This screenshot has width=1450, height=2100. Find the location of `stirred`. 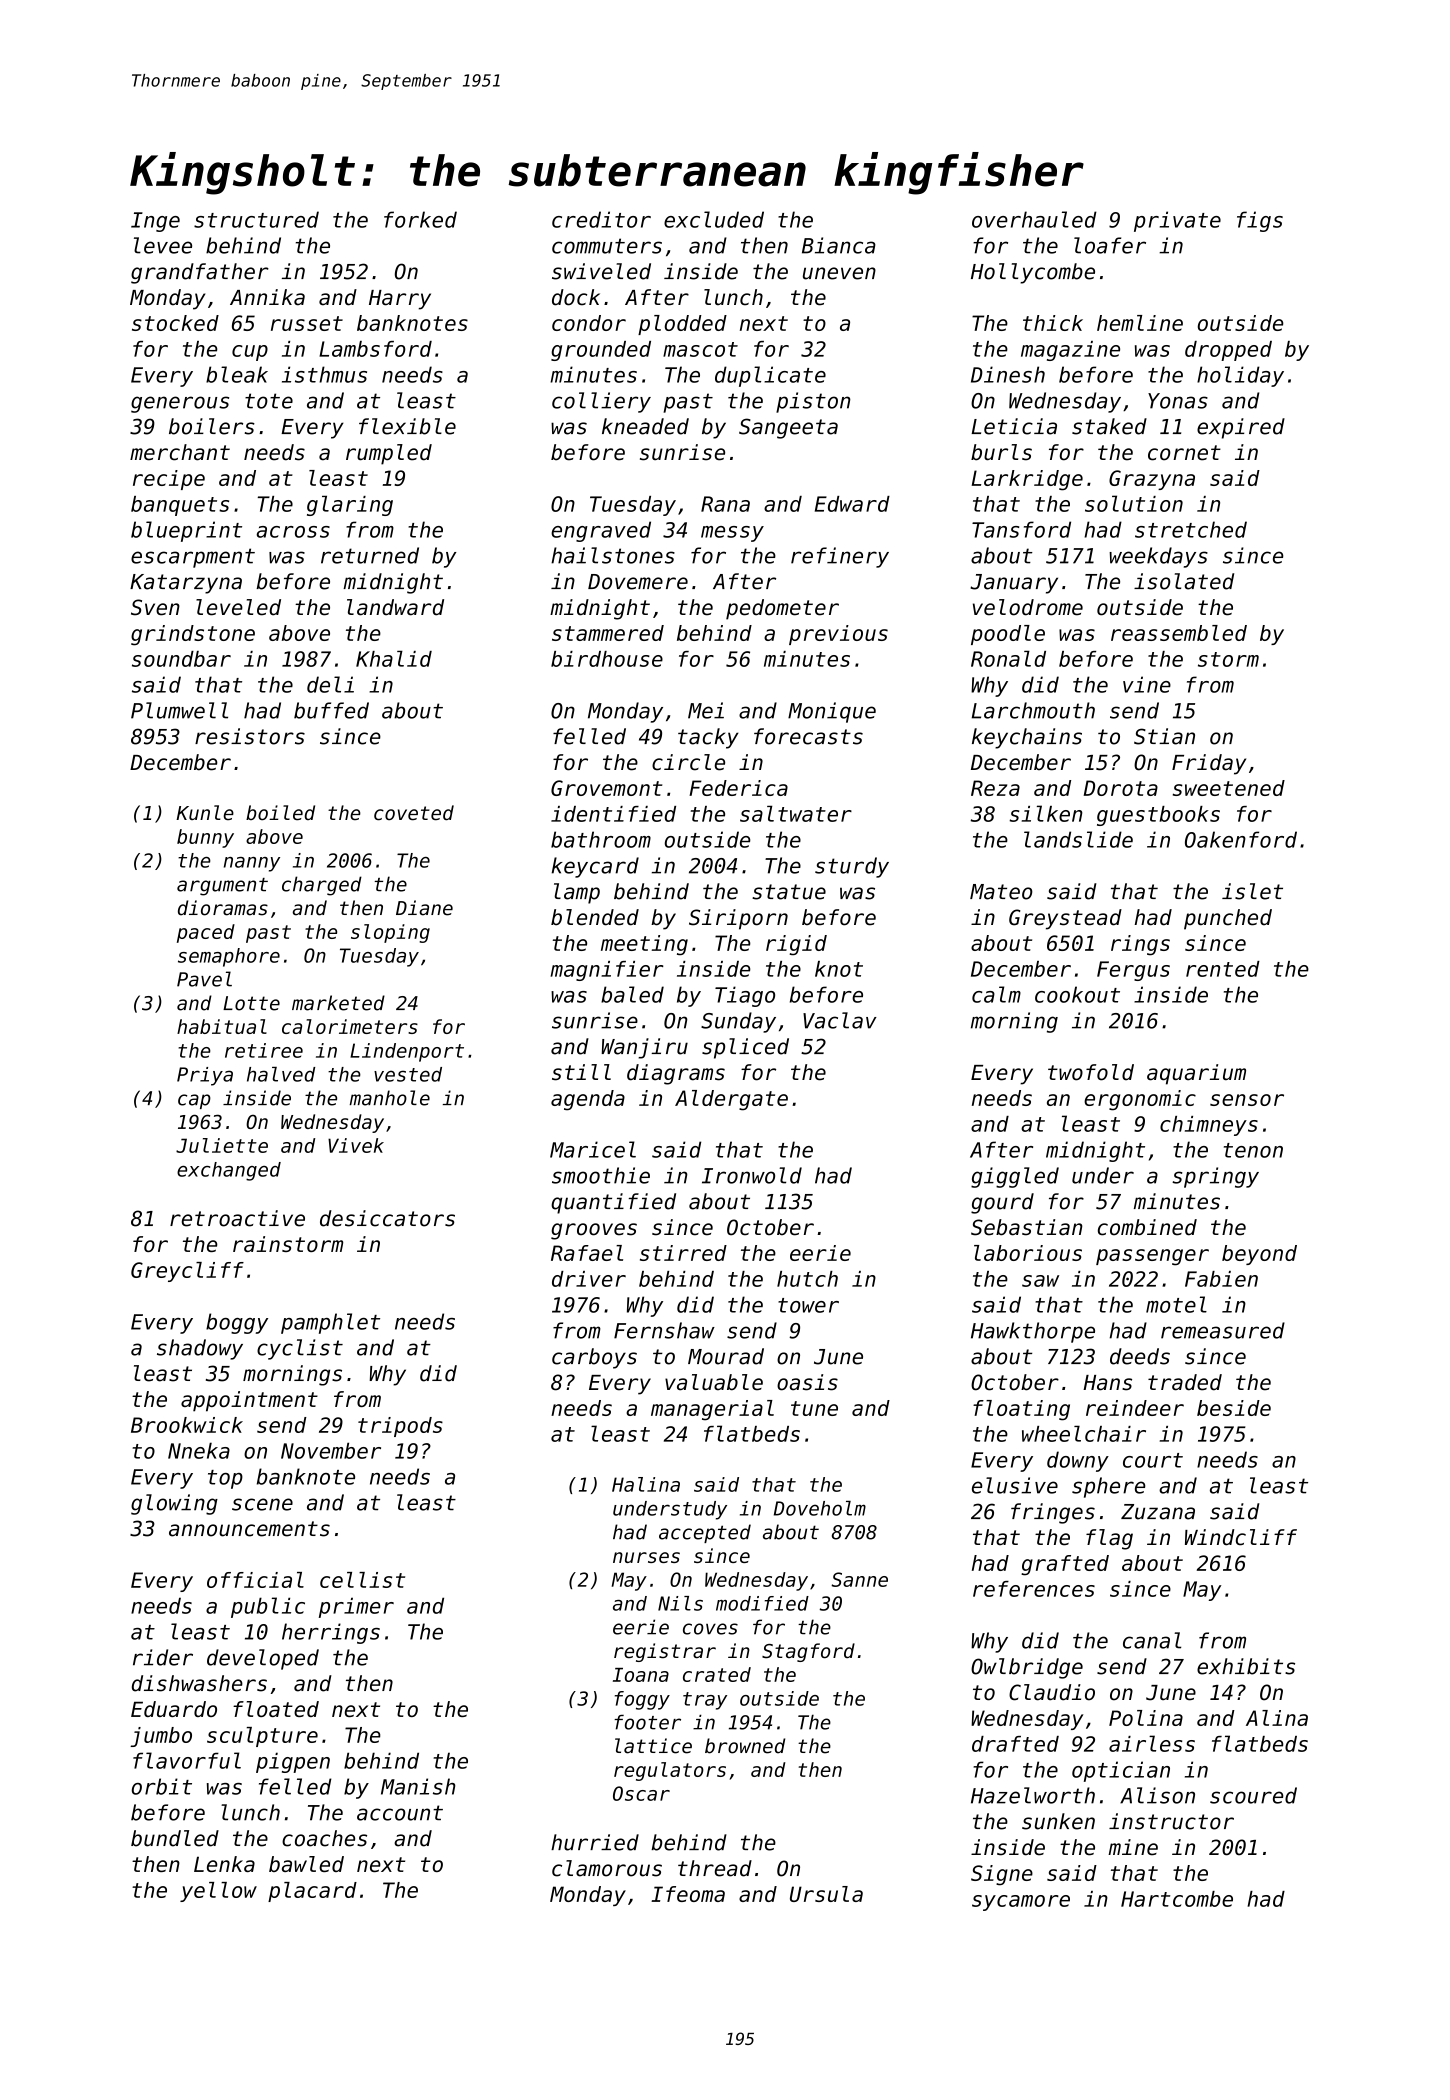

stirred is located at coordinates (683, 1253).
